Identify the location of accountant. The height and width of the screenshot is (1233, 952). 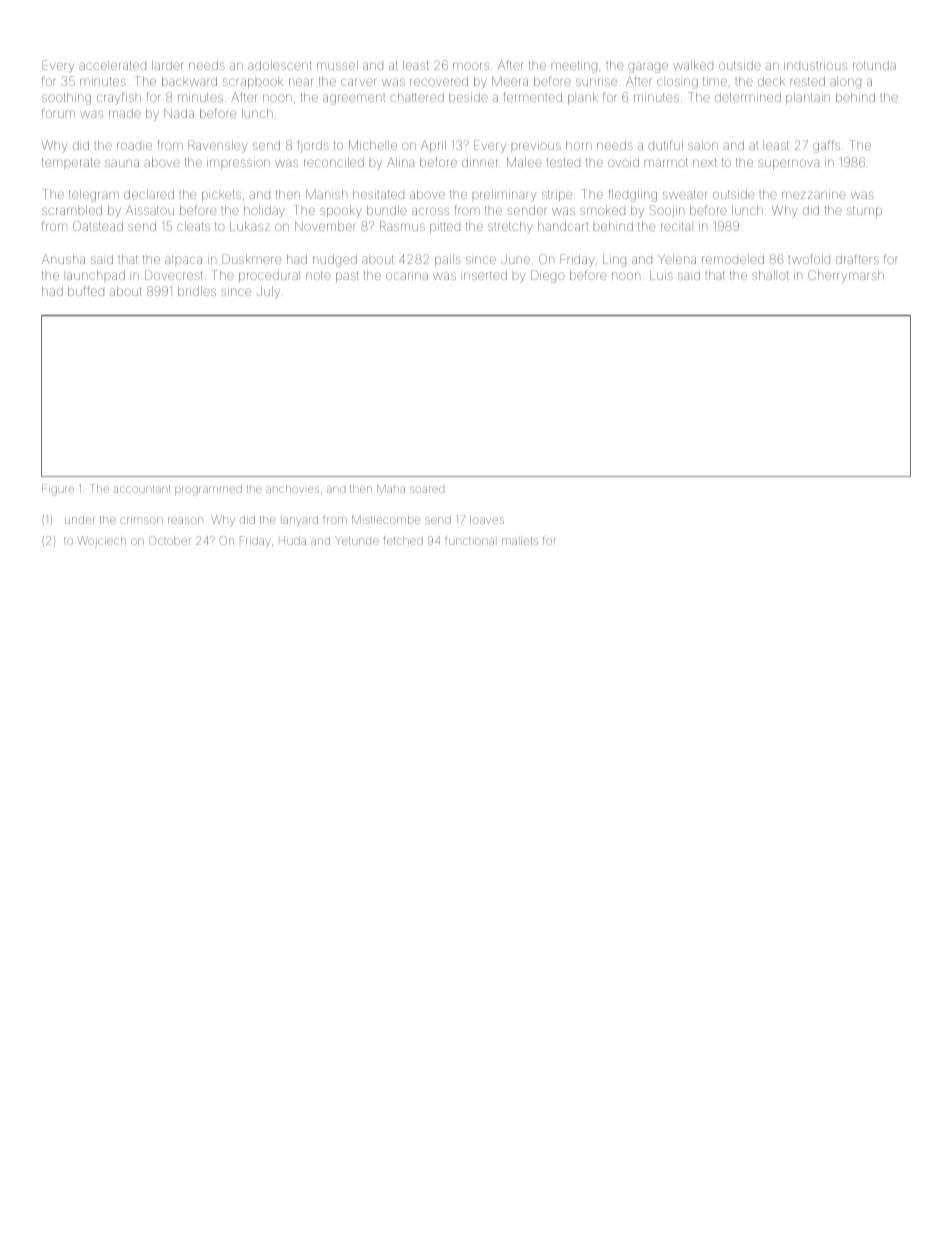
(141, 489).
